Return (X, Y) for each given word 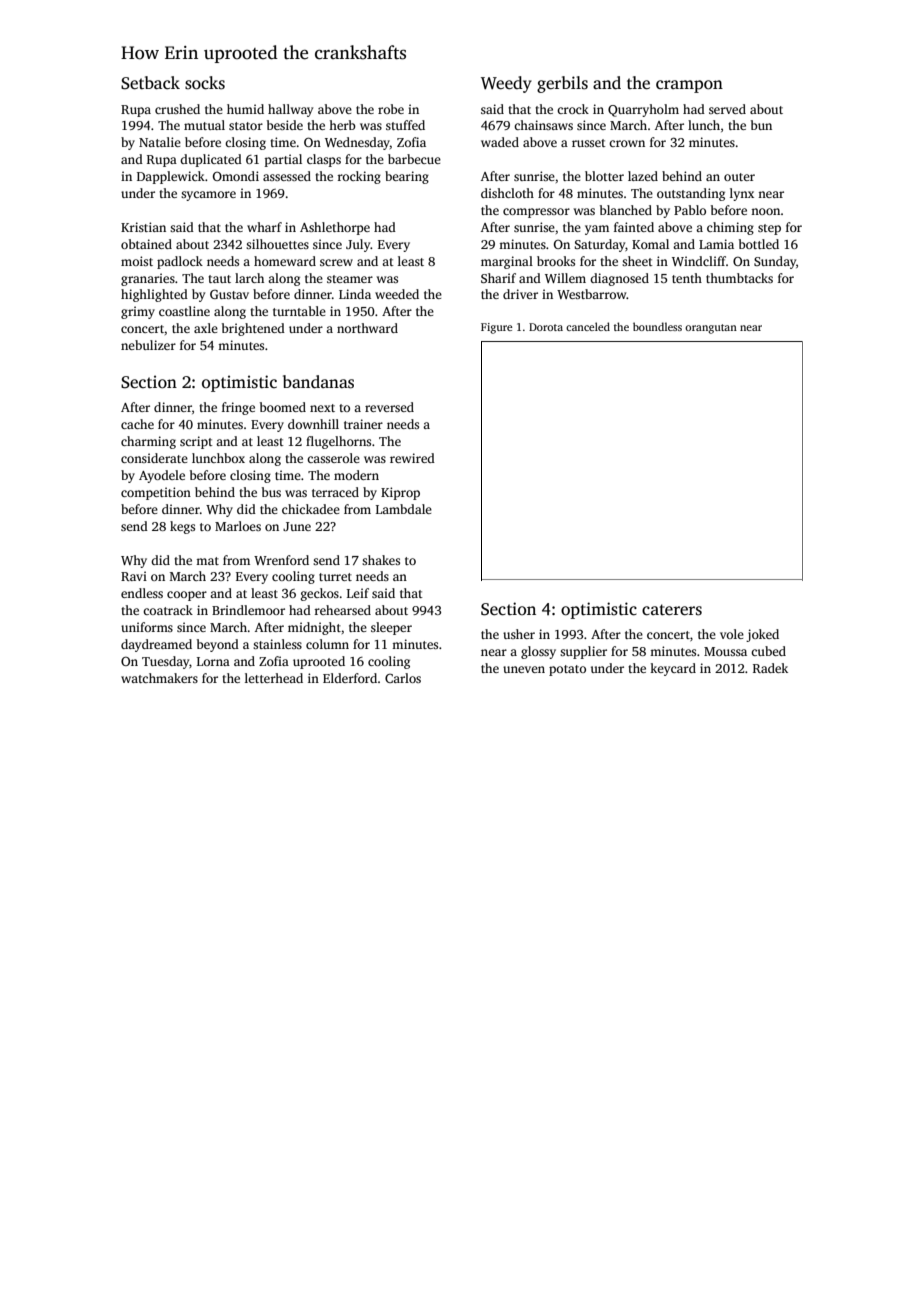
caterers (672, 610)
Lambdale (404, 509)
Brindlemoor (248, 610)
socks (205, 83)
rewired (412, 458)
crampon (689, 86)
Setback (150, 83)
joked (762, 635)
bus (271, 492)
